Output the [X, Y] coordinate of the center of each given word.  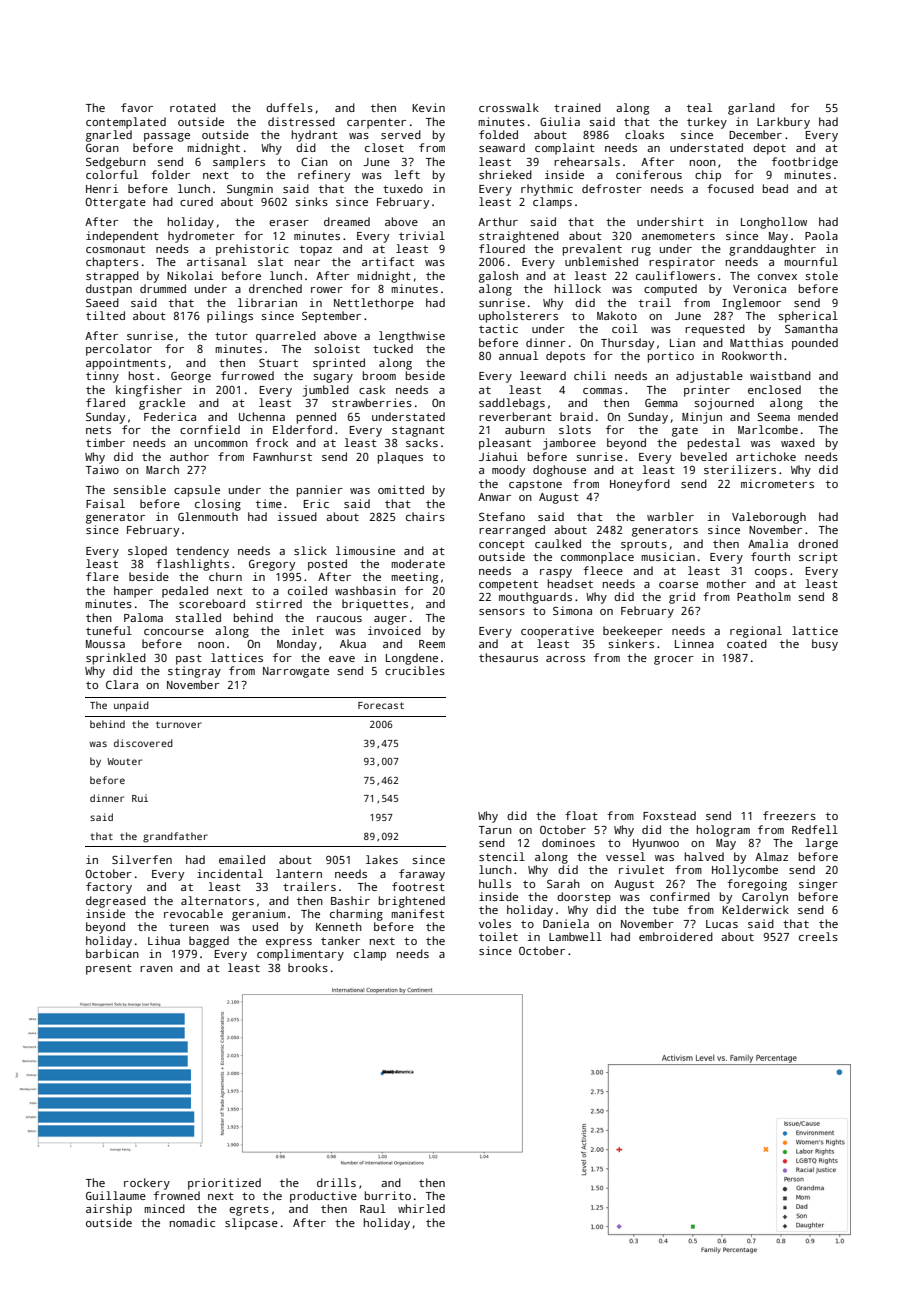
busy [825, 645]
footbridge [805, 163]
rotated [193, 107]
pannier [320, 491]
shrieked [505, 174]
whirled [421, 1208]
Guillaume [116, 1195]
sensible [139, 489]
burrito [388, 1195]
